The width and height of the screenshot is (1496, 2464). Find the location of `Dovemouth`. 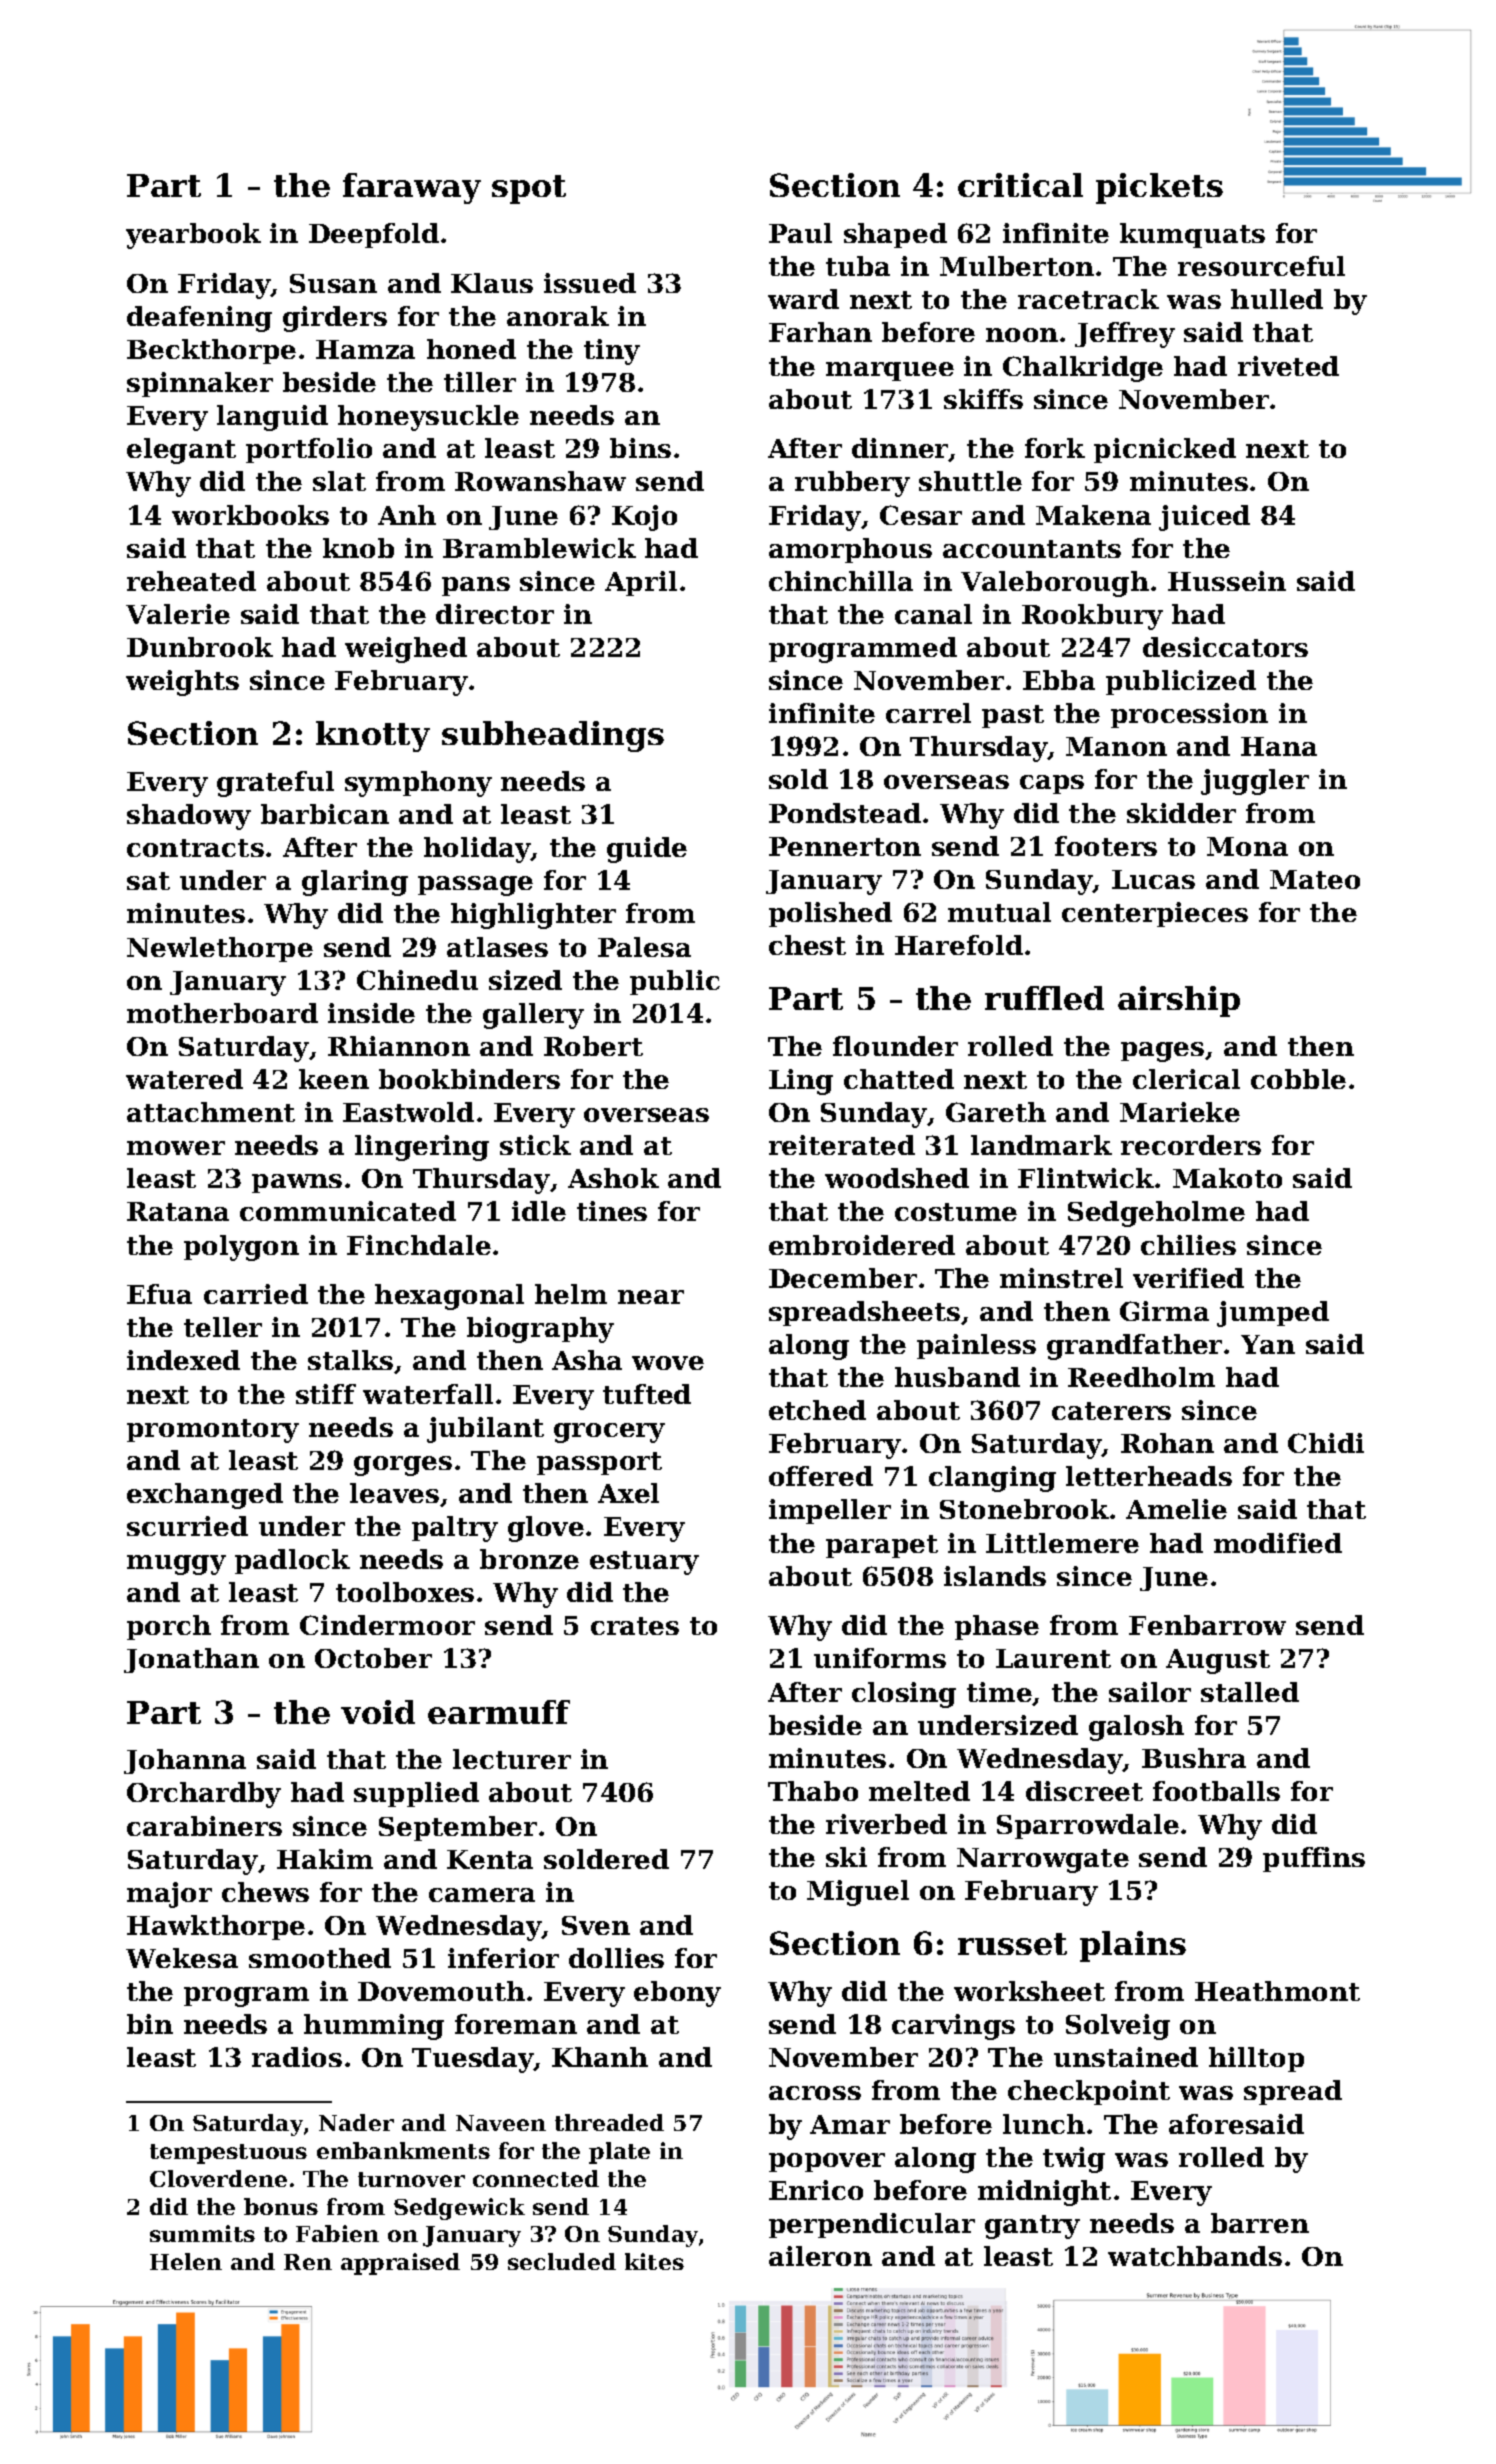

Dovemouth is located at coordinates (441, 1991).
